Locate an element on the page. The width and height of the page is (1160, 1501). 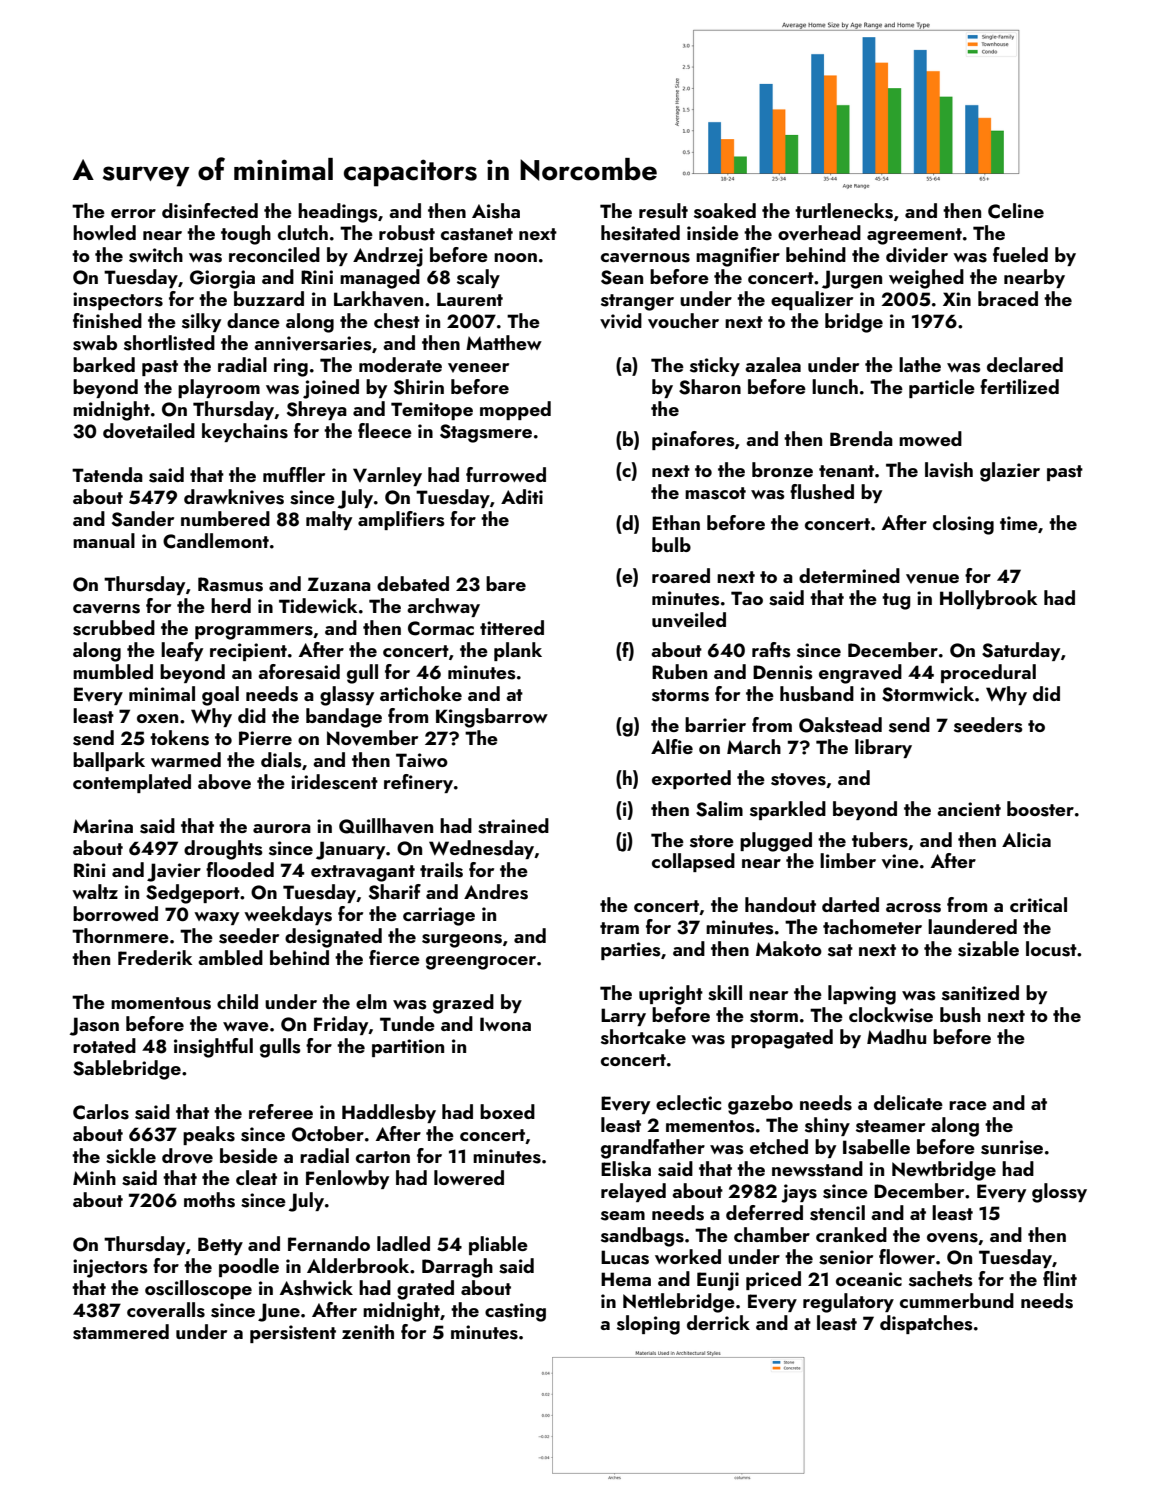
Celine is located at coordinates (1016, 211).
